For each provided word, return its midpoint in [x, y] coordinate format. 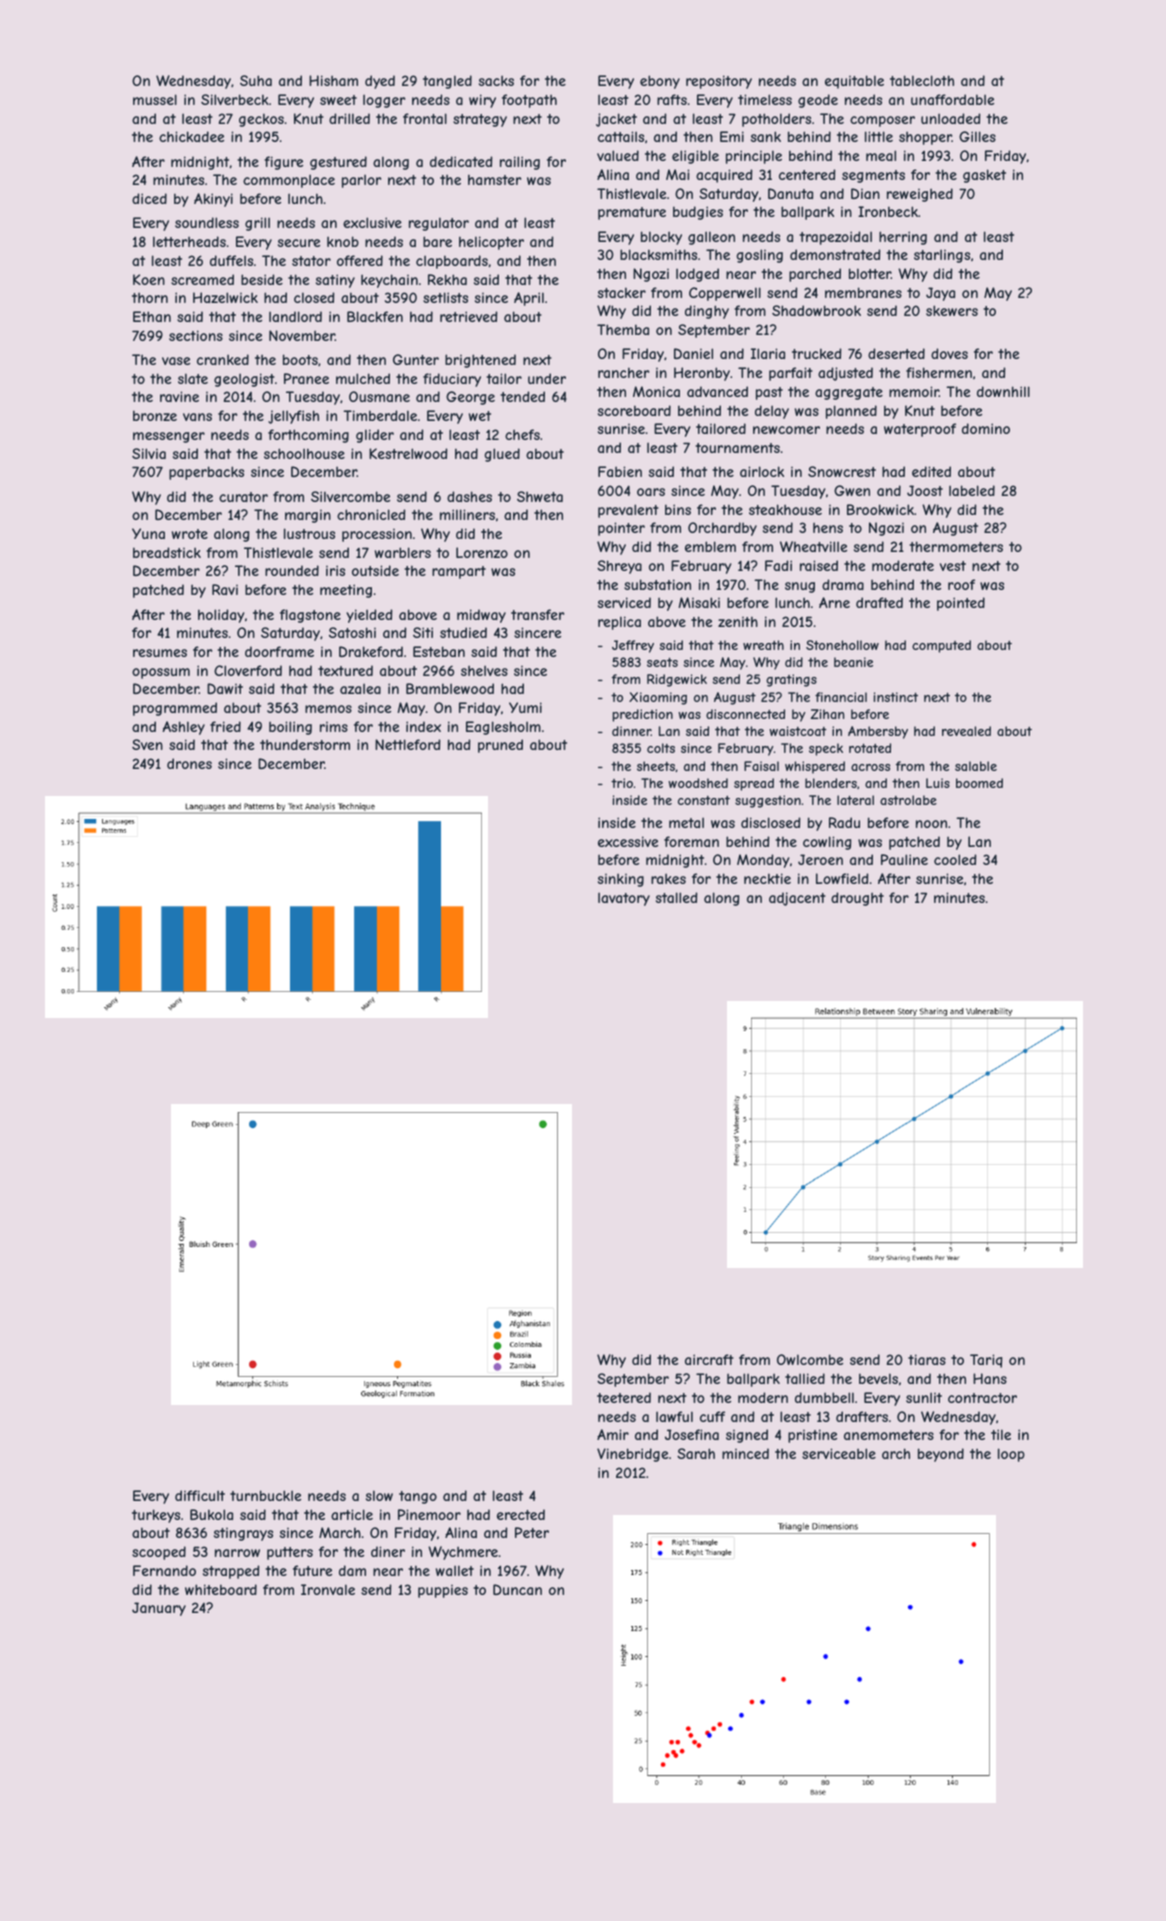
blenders [831, 783]
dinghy [707, 312]
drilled [349, 118]
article [352, 1514]
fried [225, 726]
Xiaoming [658, 698]
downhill [1003, 391]
